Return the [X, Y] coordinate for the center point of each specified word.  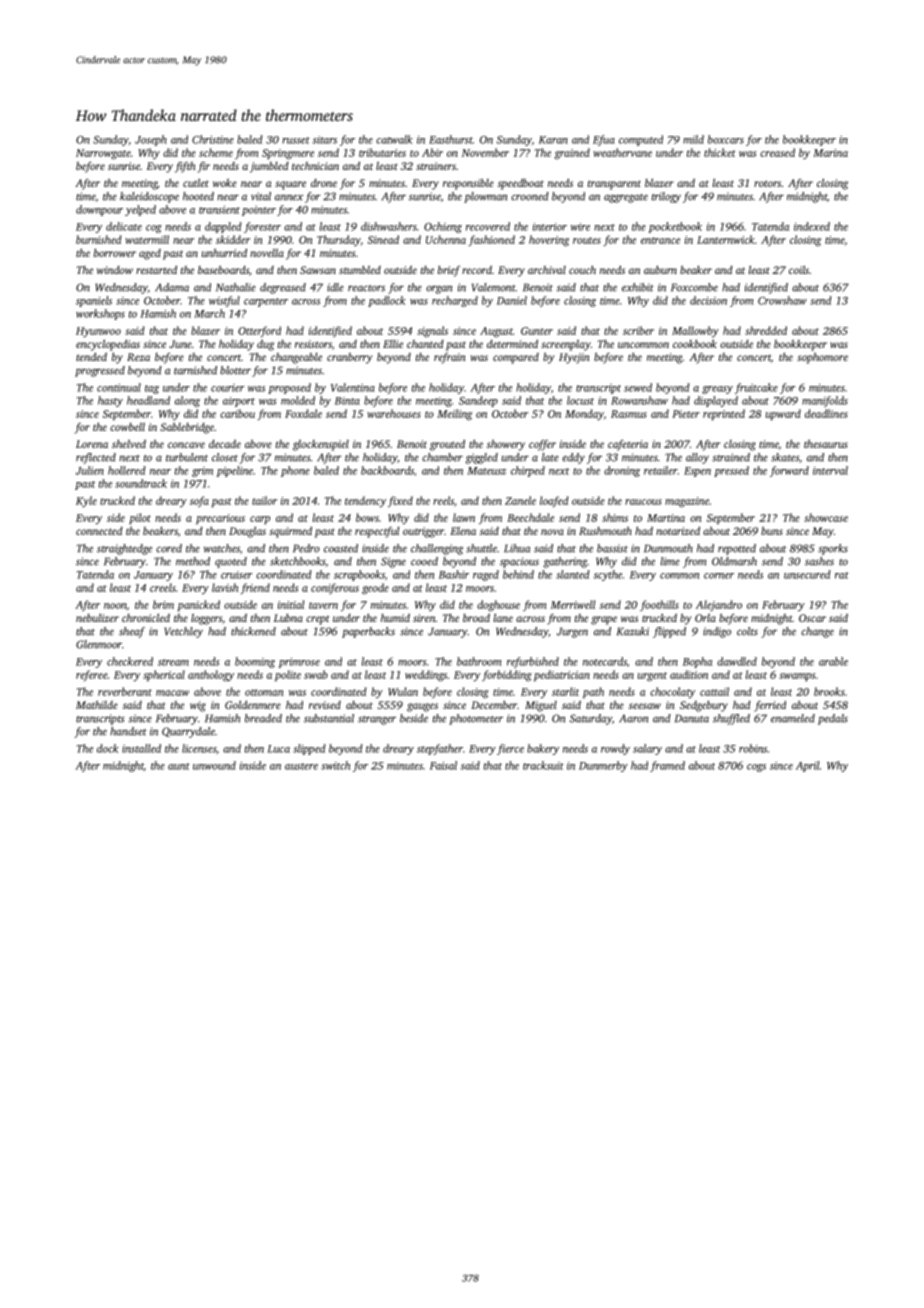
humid [395, 617]
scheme [216, 152]
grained [572, 154]
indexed [812, 226]
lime [670, 561]
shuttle [481, 548]
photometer [476, 719]
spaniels [94, 301]
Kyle [86, 502]
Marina [830, 153]
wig [198, 706]
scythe [608, 575]
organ [439, 289]
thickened [253, 631]
